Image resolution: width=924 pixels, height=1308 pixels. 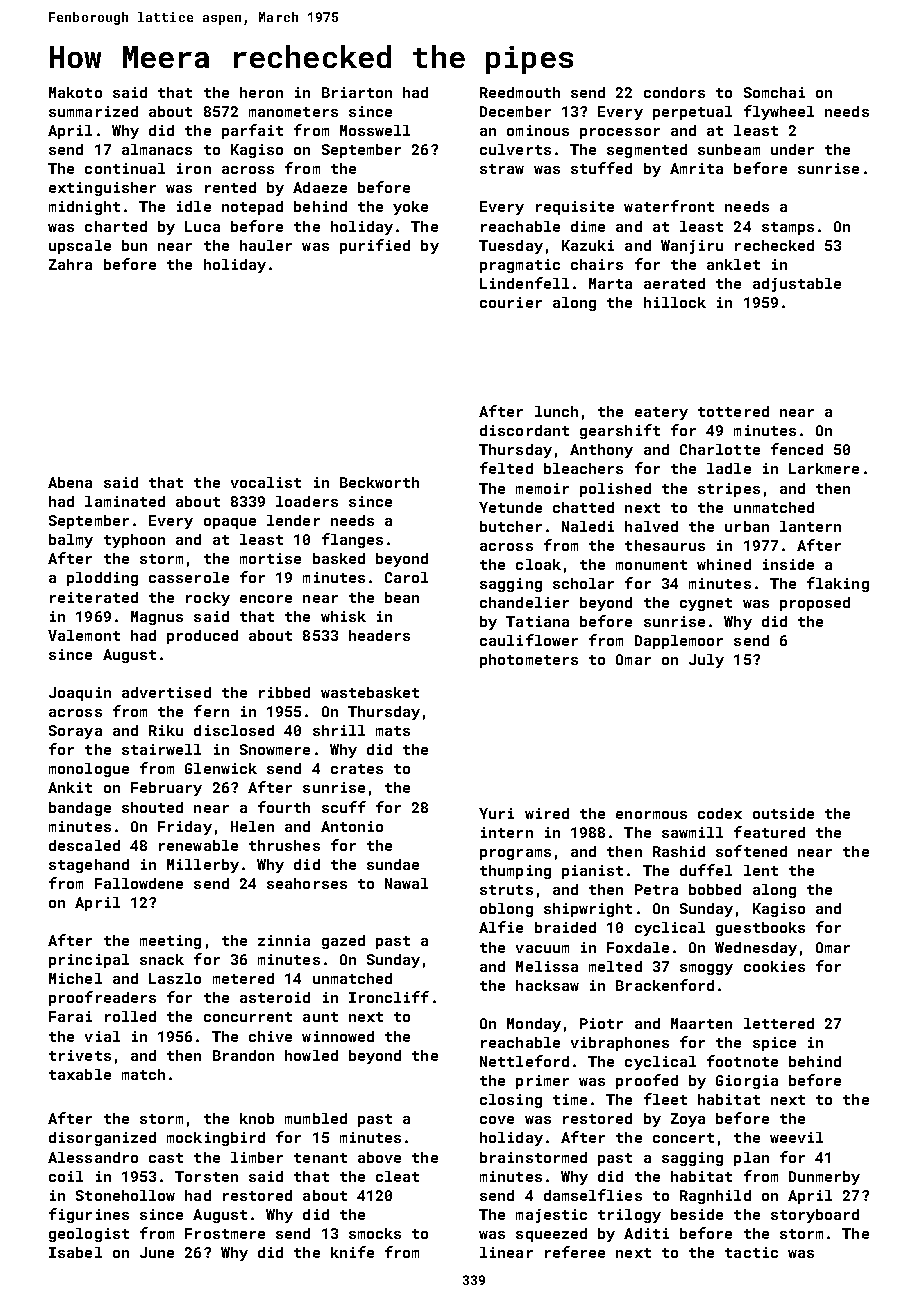 What do you see at coordinates (724, 564) in the screenshot?
I see `whined` at bounding box center [724, 564].
